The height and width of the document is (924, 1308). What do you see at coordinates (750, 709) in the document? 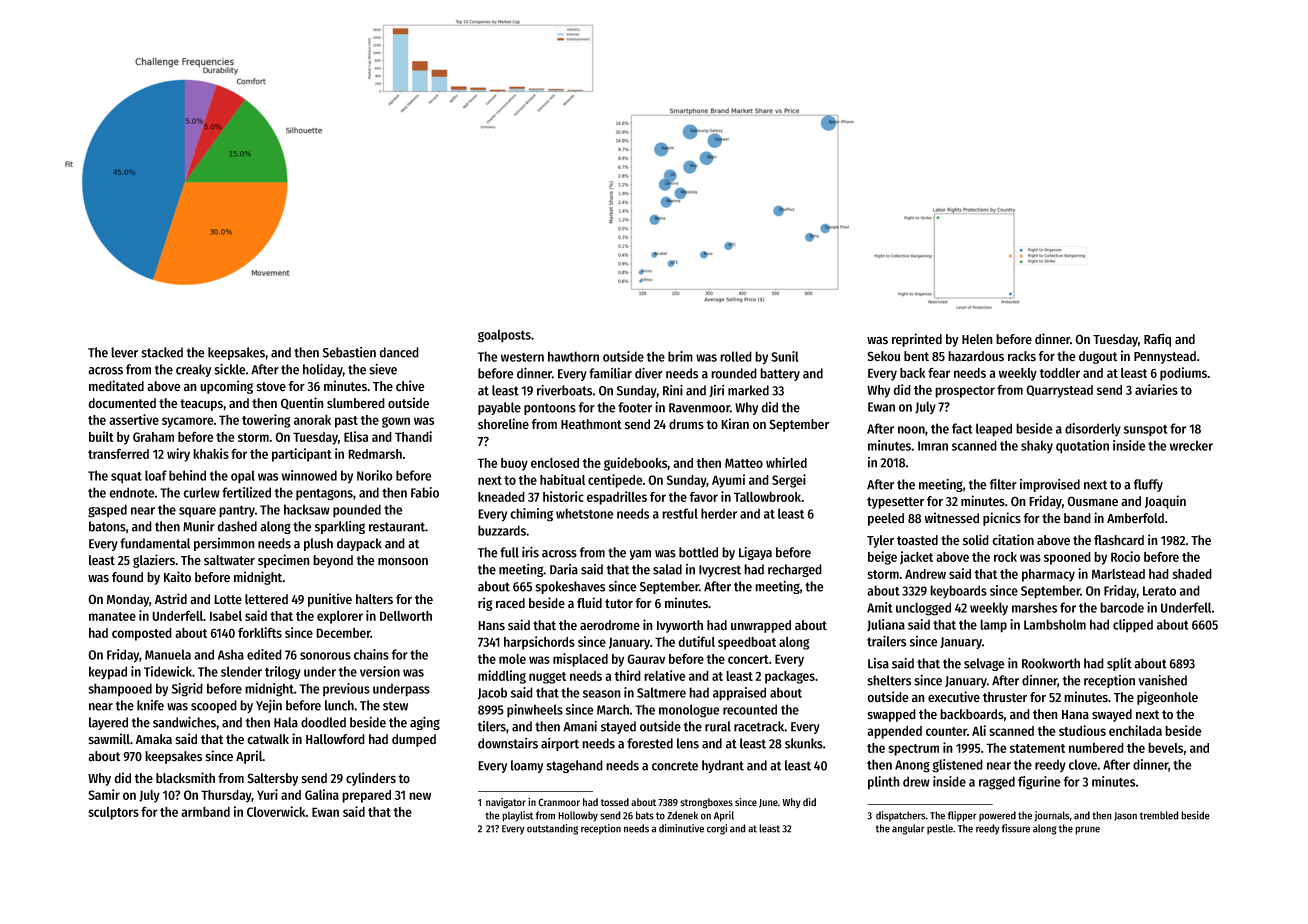
I see `recounted` at bounding box center [750, 709].
